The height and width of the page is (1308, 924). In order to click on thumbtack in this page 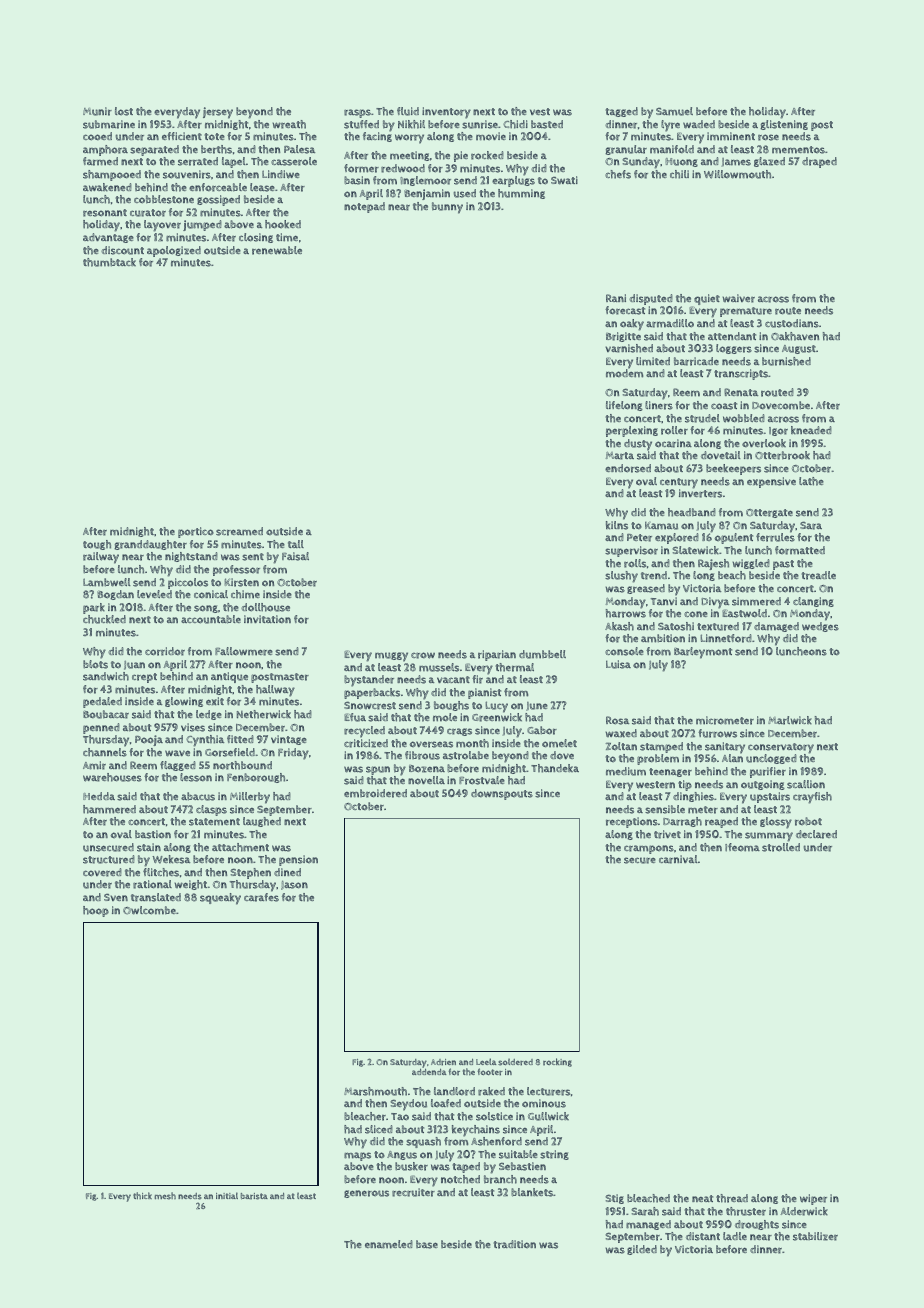, I will do `click(109, 262)`.
